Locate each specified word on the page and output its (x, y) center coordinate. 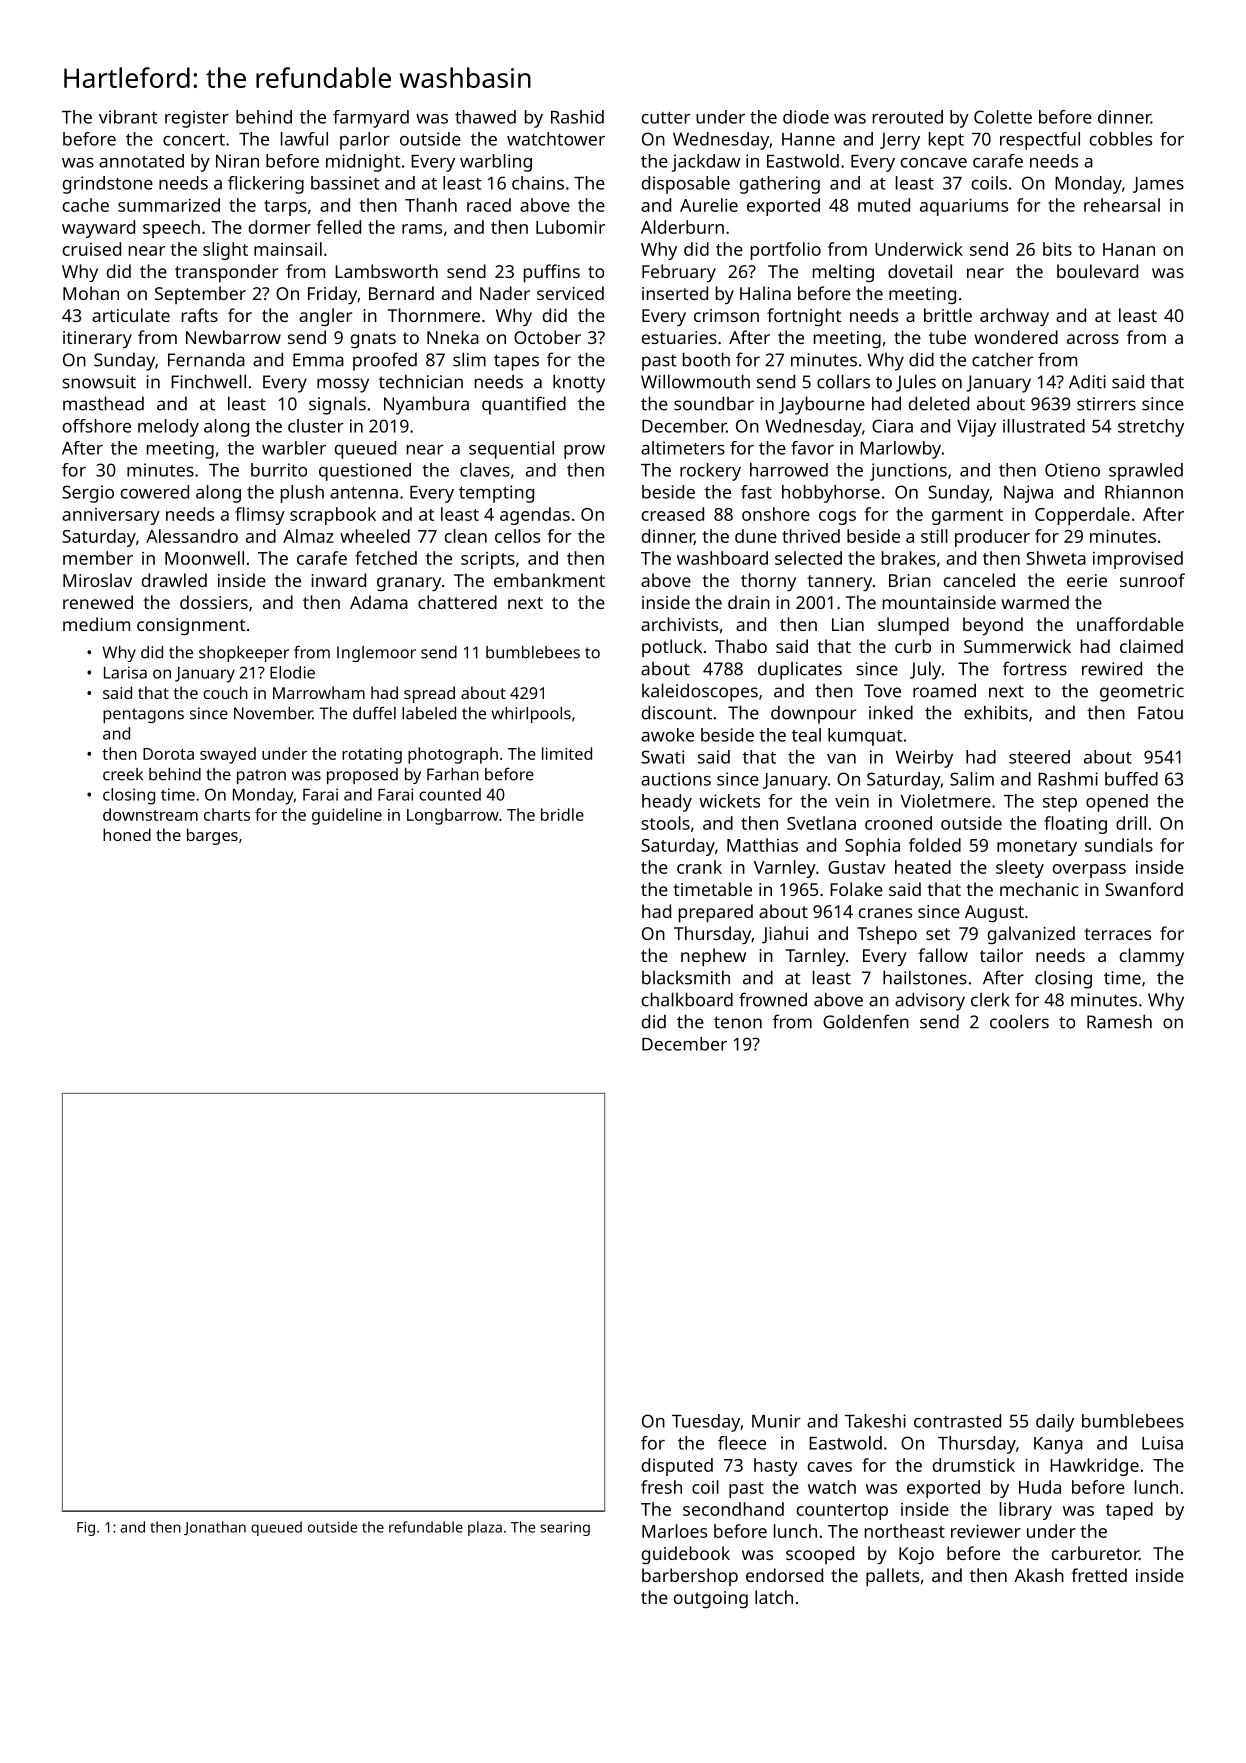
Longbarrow (453, 816)
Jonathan (215, 1528)
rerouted (908, 117)
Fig (86, 1529)
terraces (1117, 934)
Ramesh (1119, 1021)
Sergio (88, 494)
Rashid (577, 117)
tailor (1001, 955)
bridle (562, 814)
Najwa (1028, 494)
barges (212, 836)
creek (123, 774)
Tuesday (706, 1423)
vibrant (128, 117)
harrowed (789, 470)
